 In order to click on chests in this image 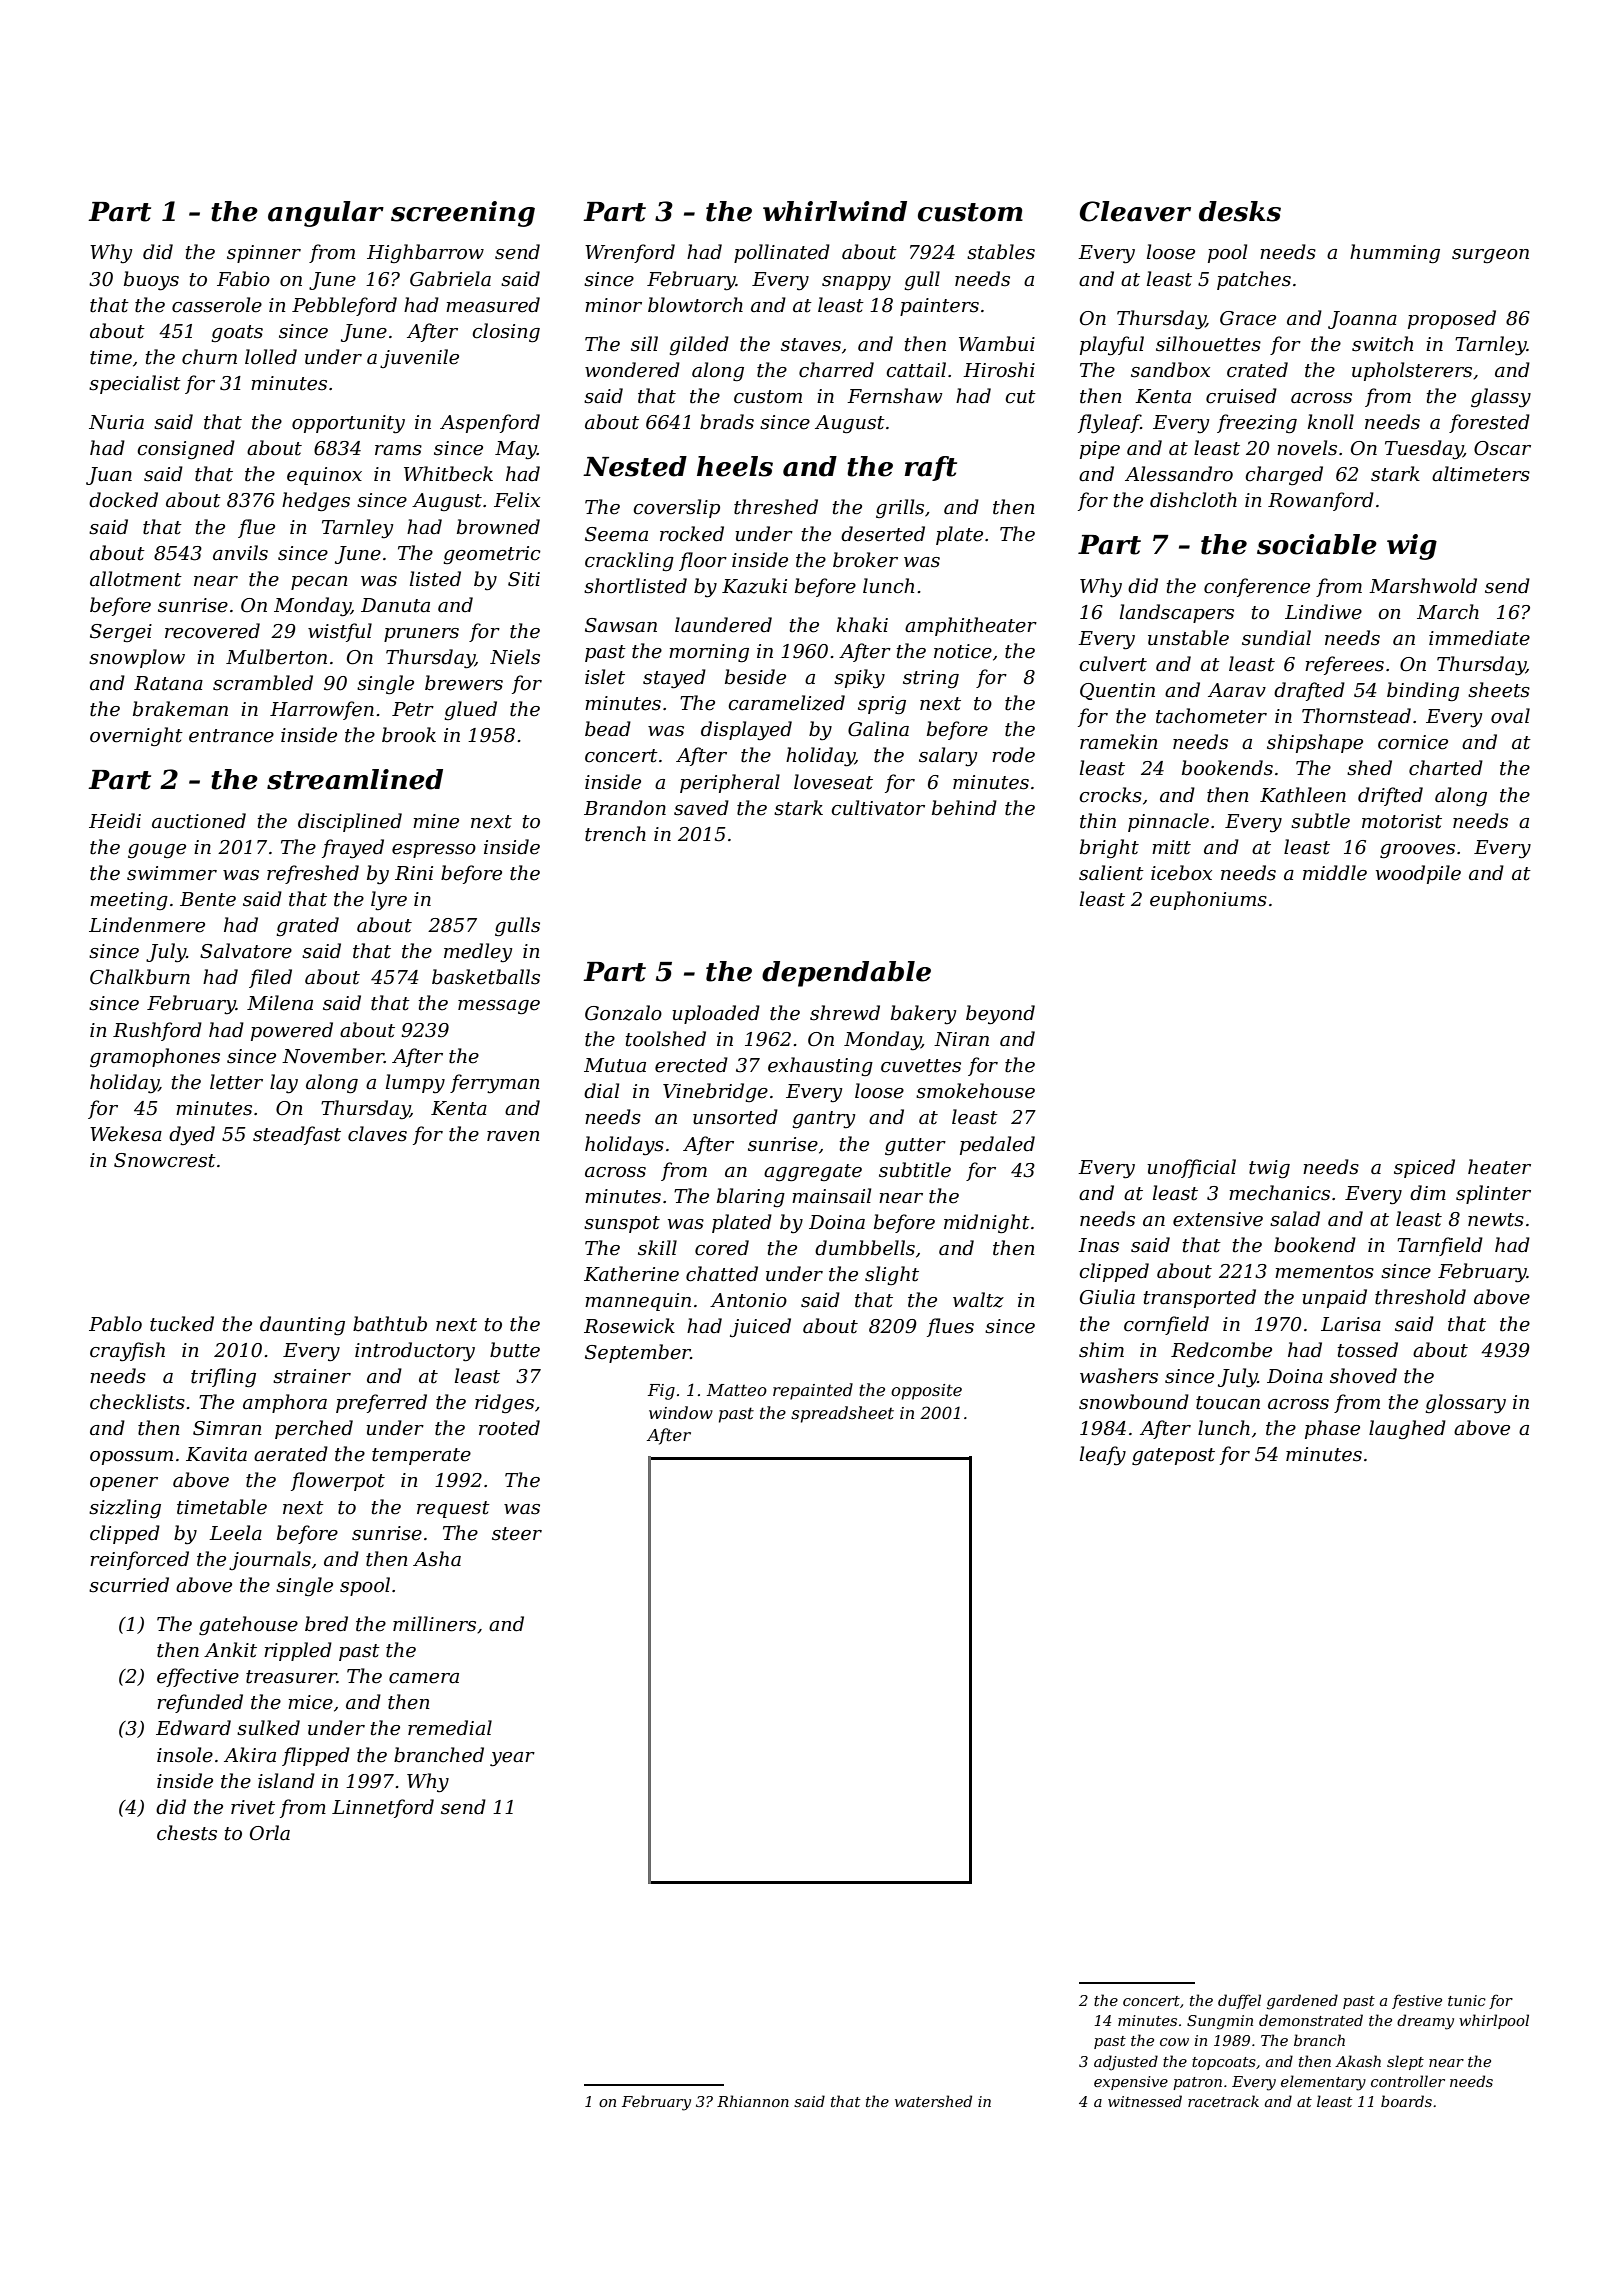, I will do `click(187, 1833)`.
